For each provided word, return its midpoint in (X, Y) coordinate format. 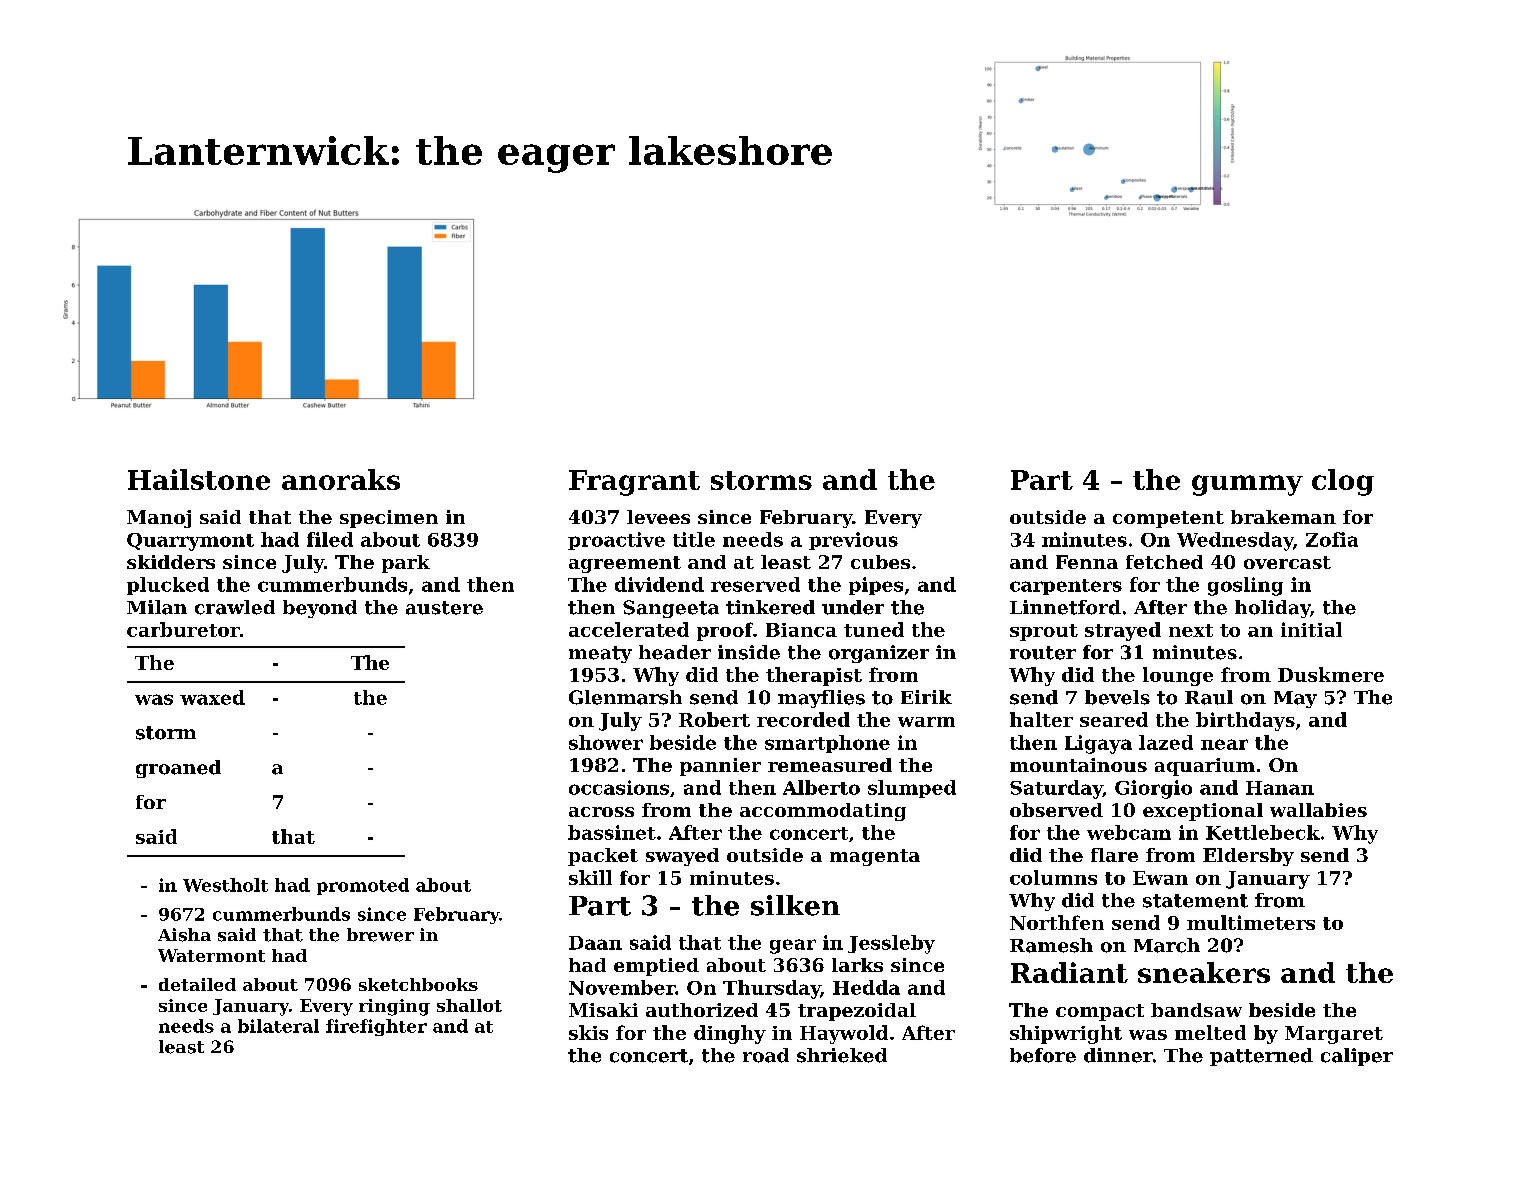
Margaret (1334, 1035)
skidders (171, 562)
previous (853, 541)
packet (603, 857)
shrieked (842, 1055)
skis (588, 1032)
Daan (595, 943)
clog (1343, 482)
